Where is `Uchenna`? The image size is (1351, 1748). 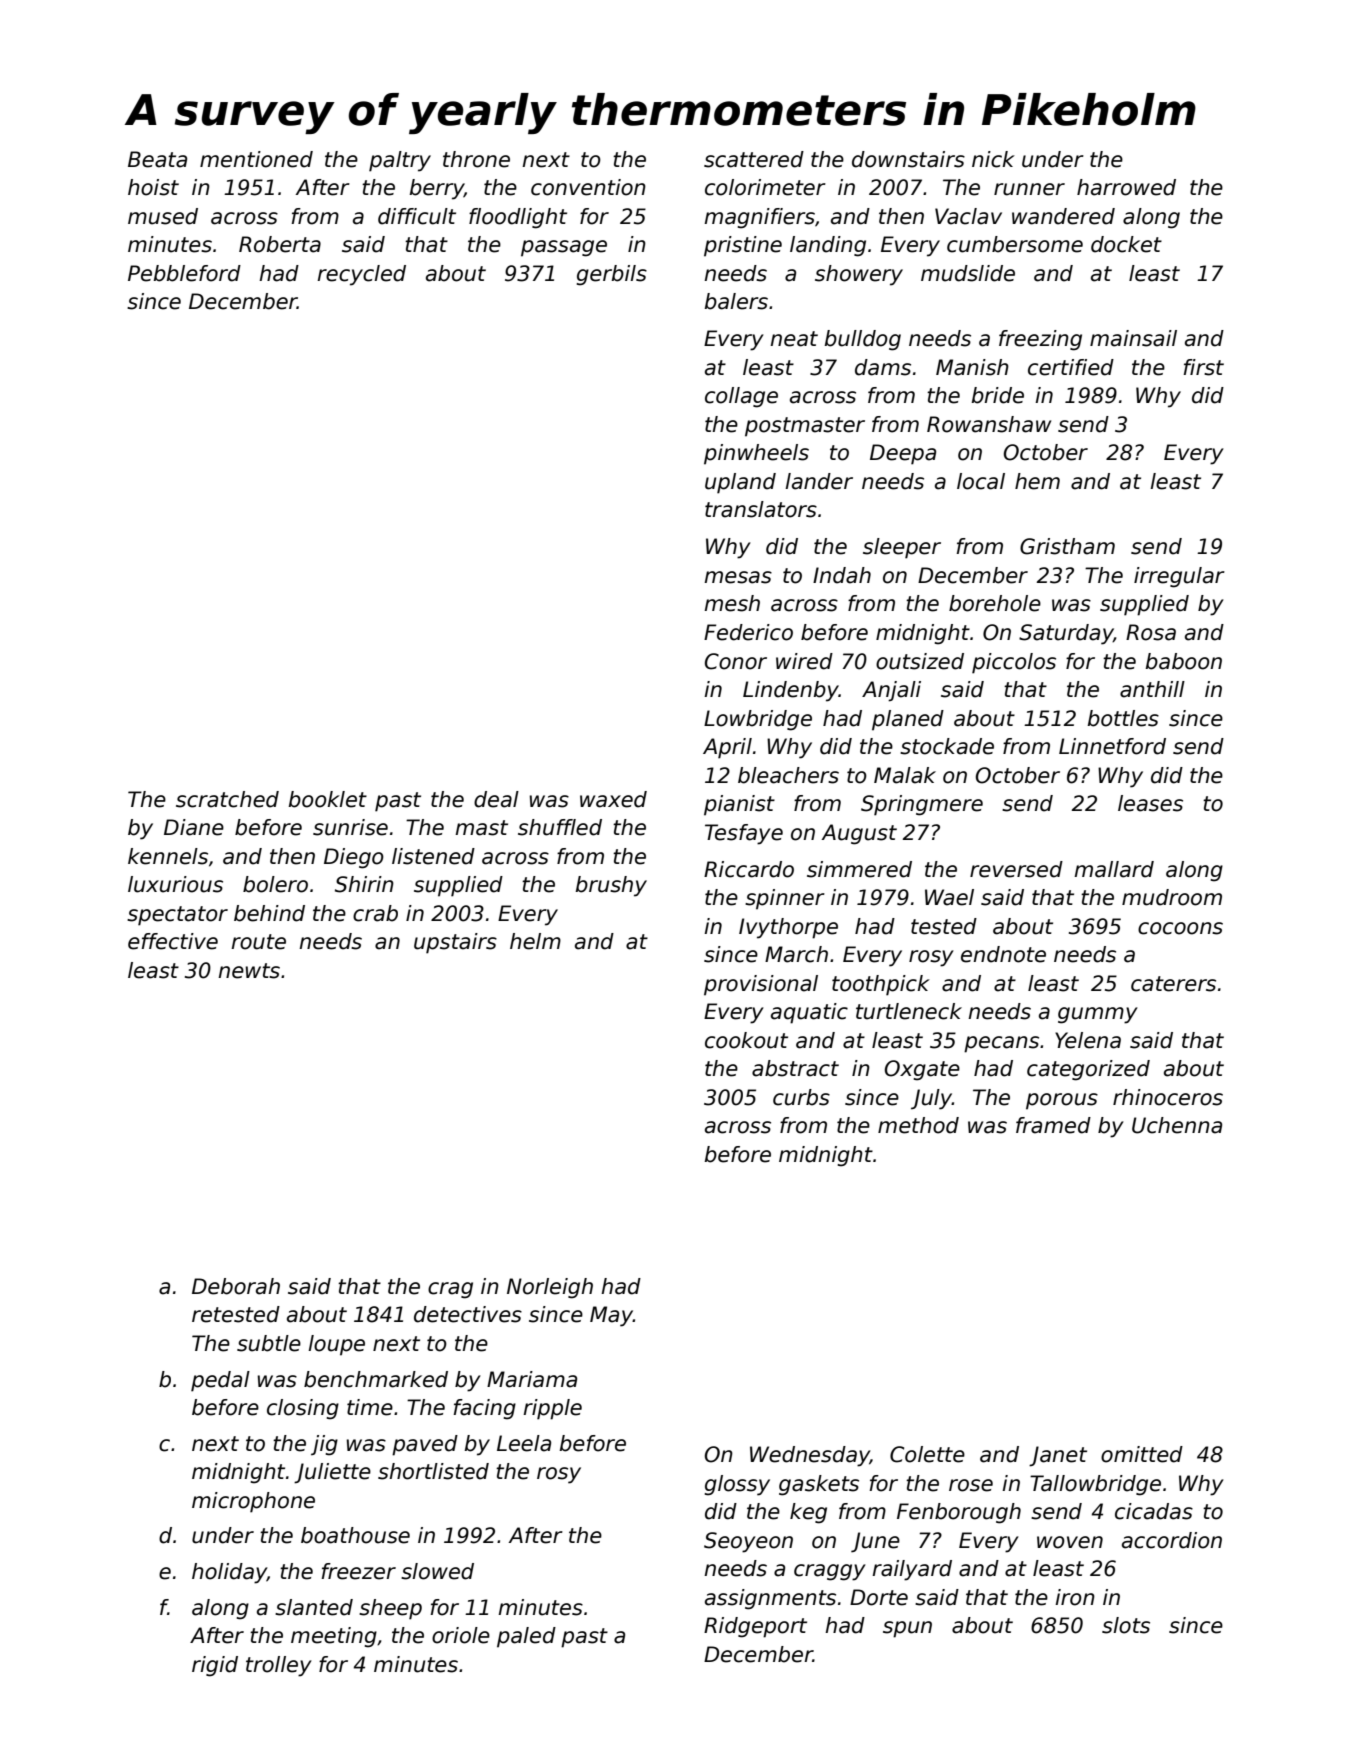
Uchenna is located at coordinates (1177, 1125).
